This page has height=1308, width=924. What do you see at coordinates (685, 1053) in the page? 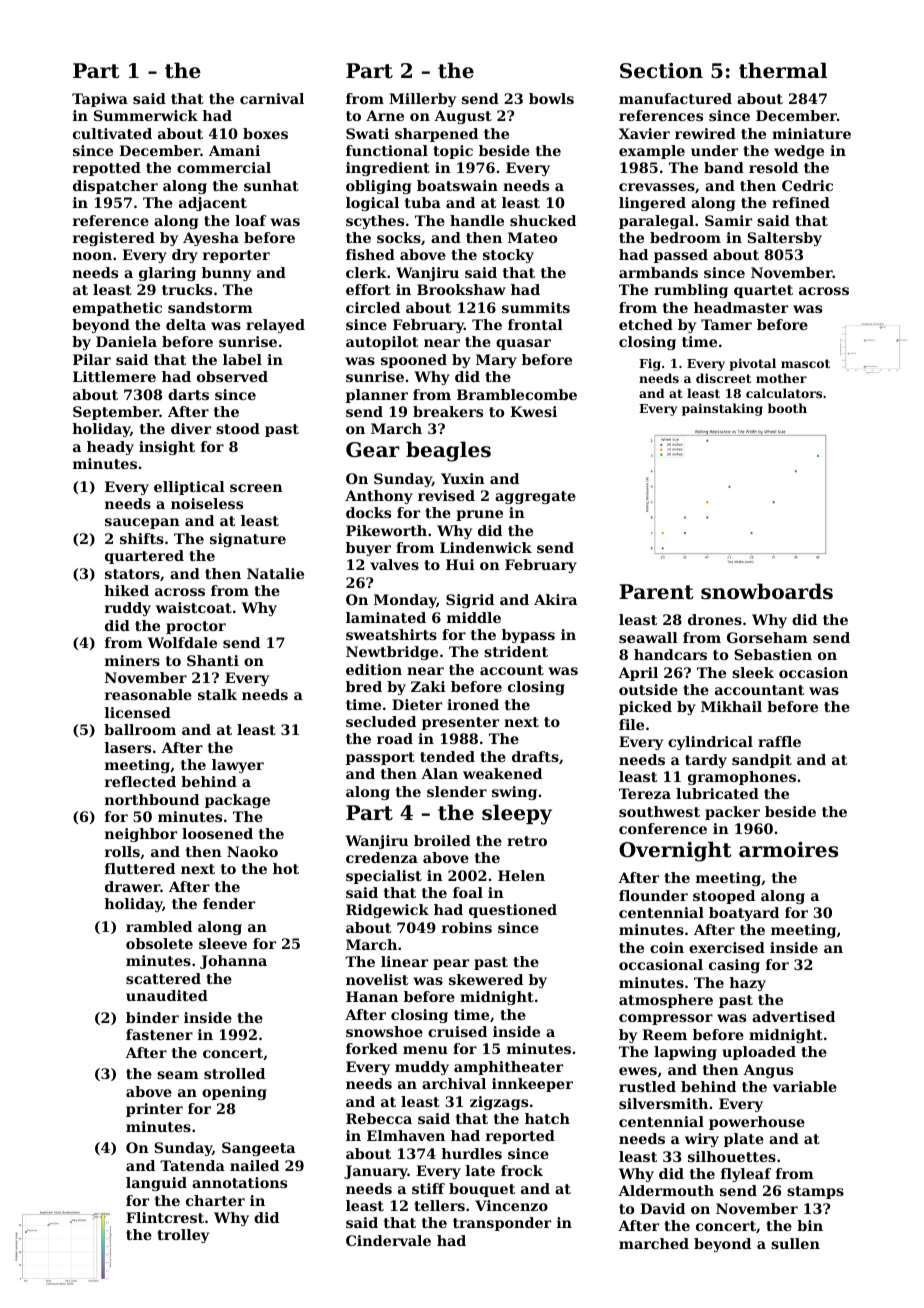
I see `lapwing` at bounding box center [685, 1053].
